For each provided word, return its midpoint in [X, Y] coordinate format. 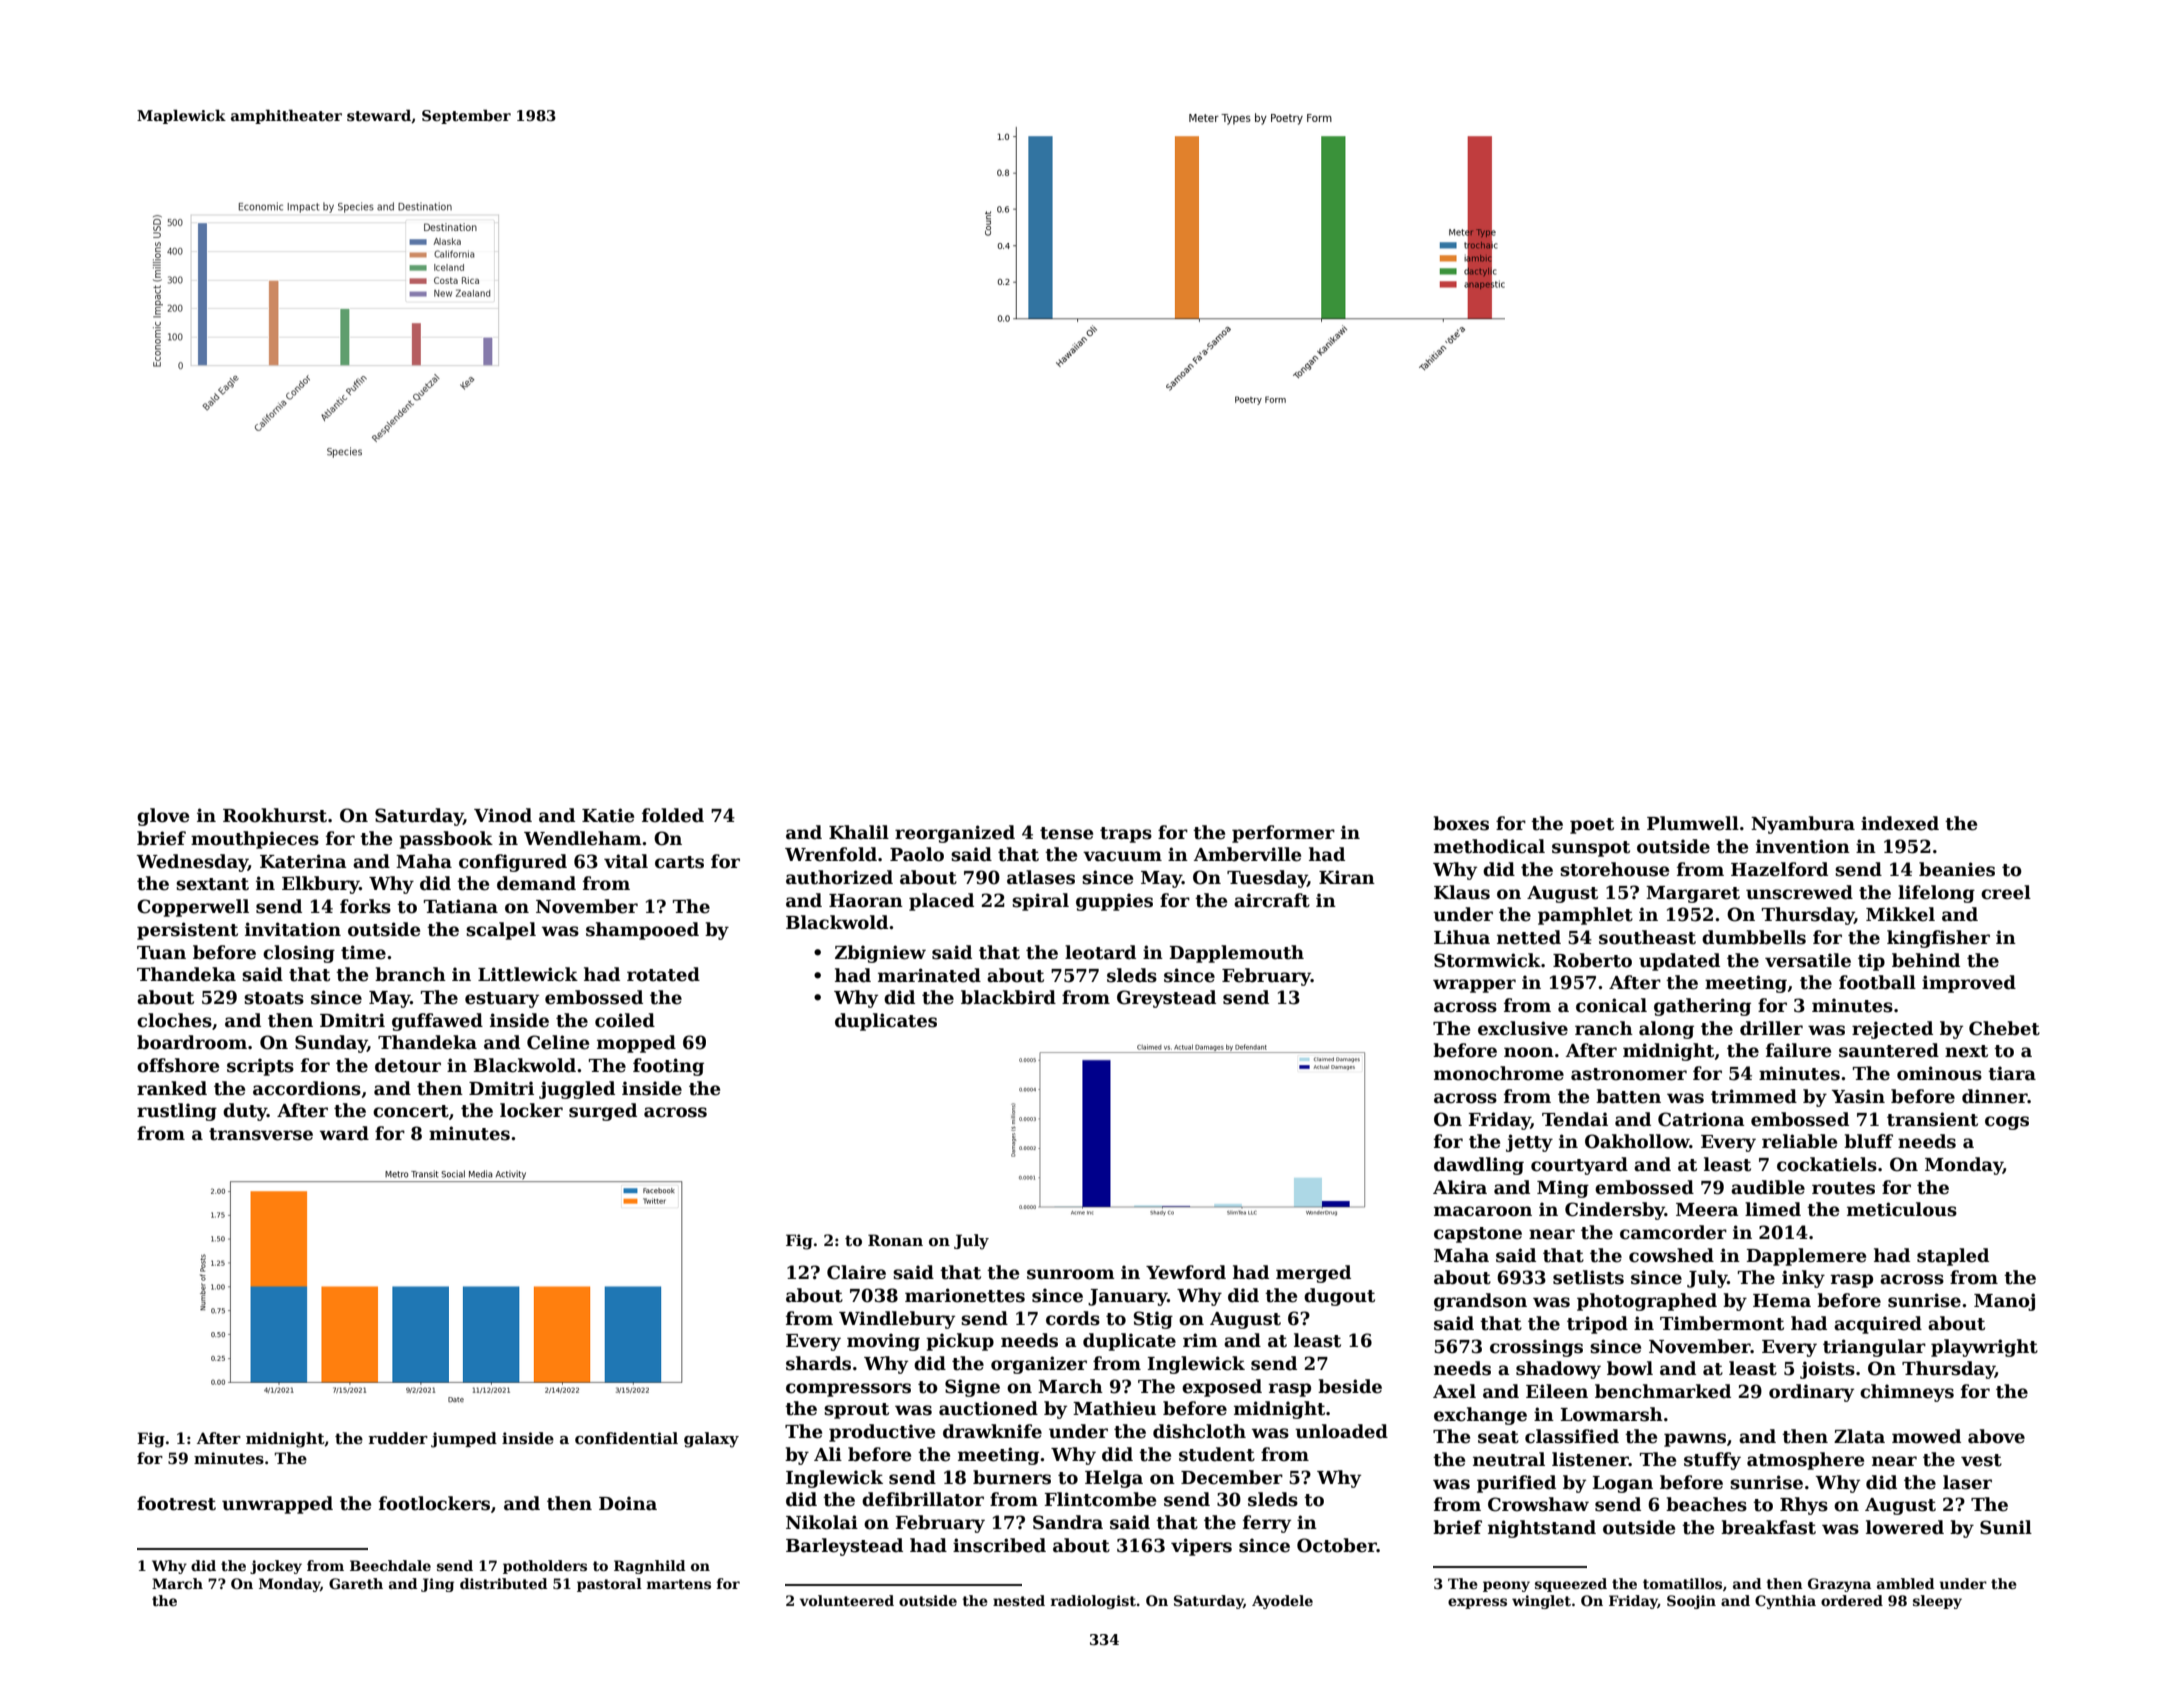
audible [1768, 1187]
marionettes [965, 1295]
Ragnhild [650, 1567]
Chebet [2004, 1028]
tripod [1597, 1325]
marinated [929, 975]
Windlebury [897, 1320]
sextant [212, 884]
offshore [178, 1065]
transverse [261, 1134]
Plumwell [1693, 823]
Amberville [1247, 854]
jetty [1529, 1143]
